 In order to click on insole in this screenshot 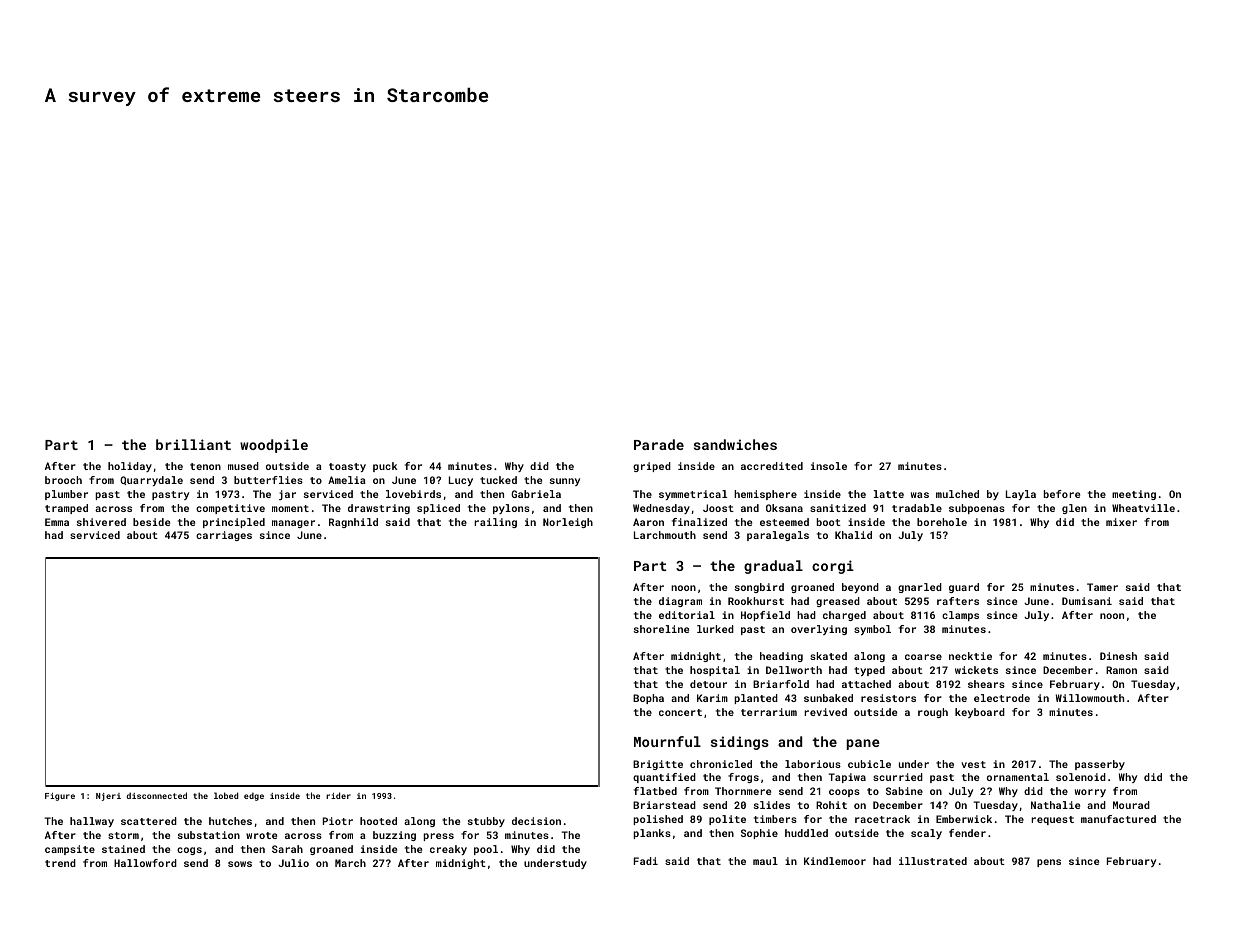, I will do `click(829, 466)`.
